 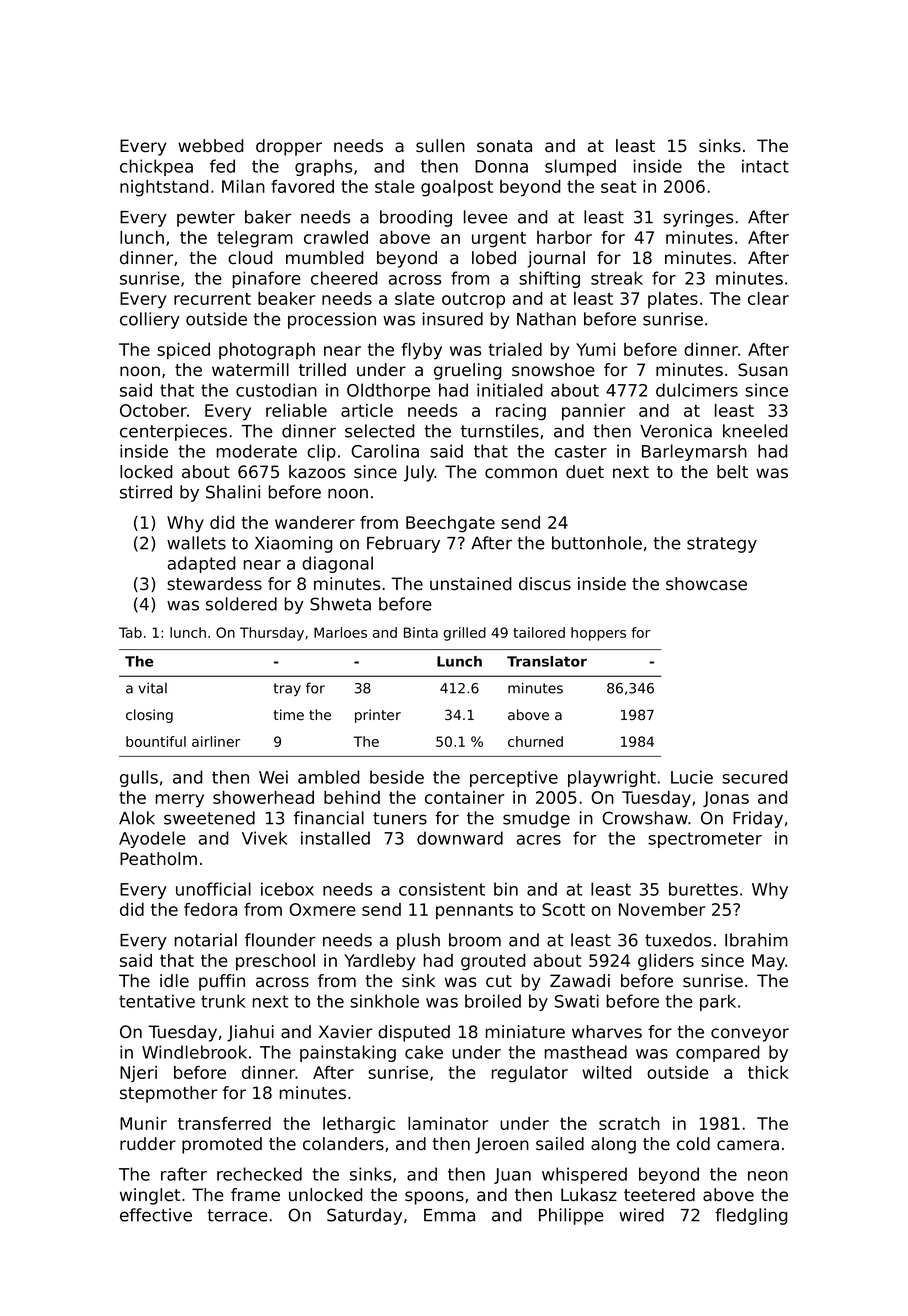 What do you see at coordinates (585, 472) in the screenshot?
I see `duet` at bounding box center [585, 472].
